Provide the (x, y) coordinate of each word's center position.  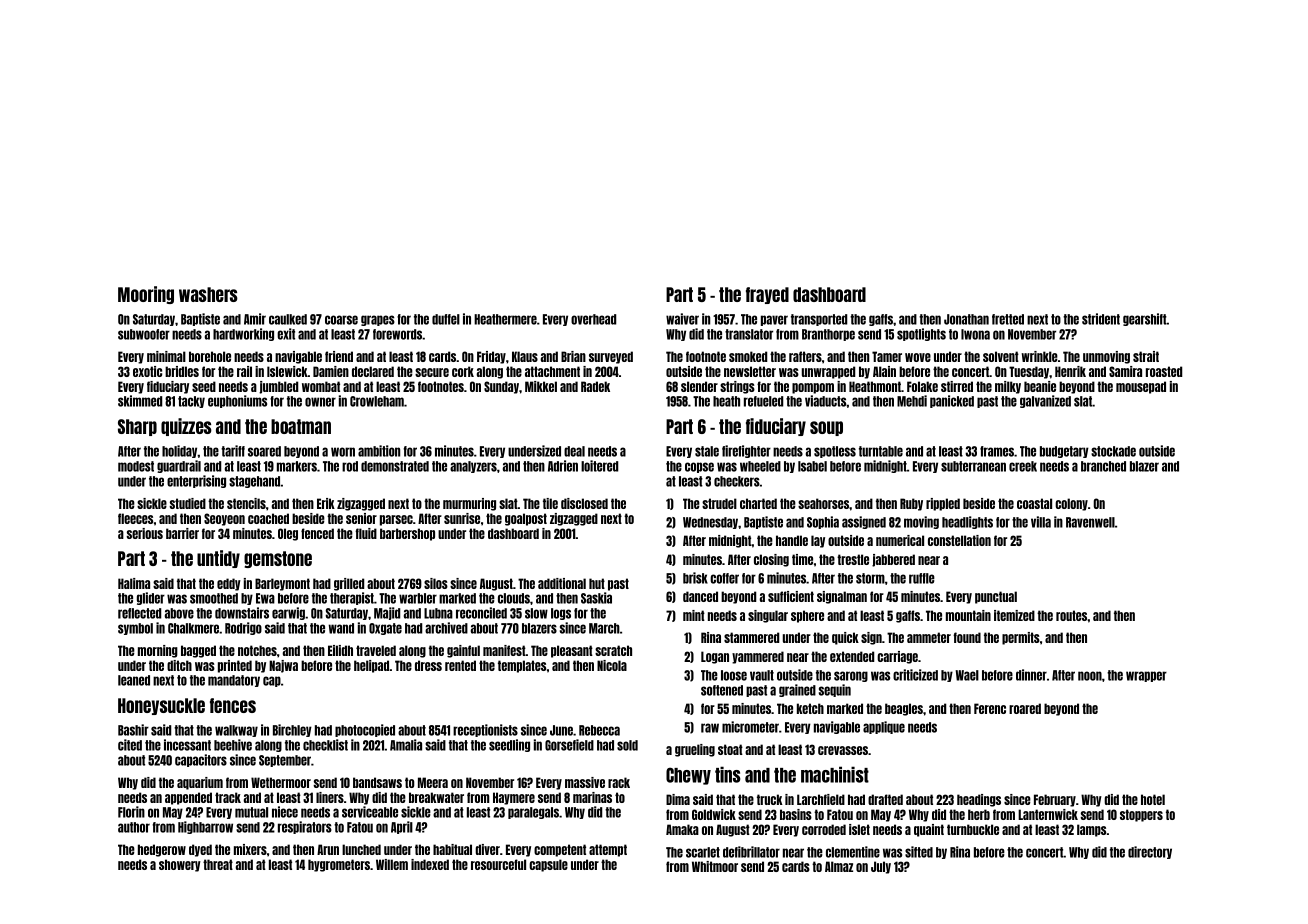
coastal (1034, 503)
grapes (378, 320)
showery (180, 865)
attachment (552, 371)
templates (522, 666)
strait (1146, 356)
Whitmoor (715, 866)
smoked (748, 356)
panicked (952, 401)
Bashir (133, 730)
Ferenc (990, 708)
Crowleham (377, 401)
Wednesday (710, 523)
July (881, 867)
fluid (366, 533)
